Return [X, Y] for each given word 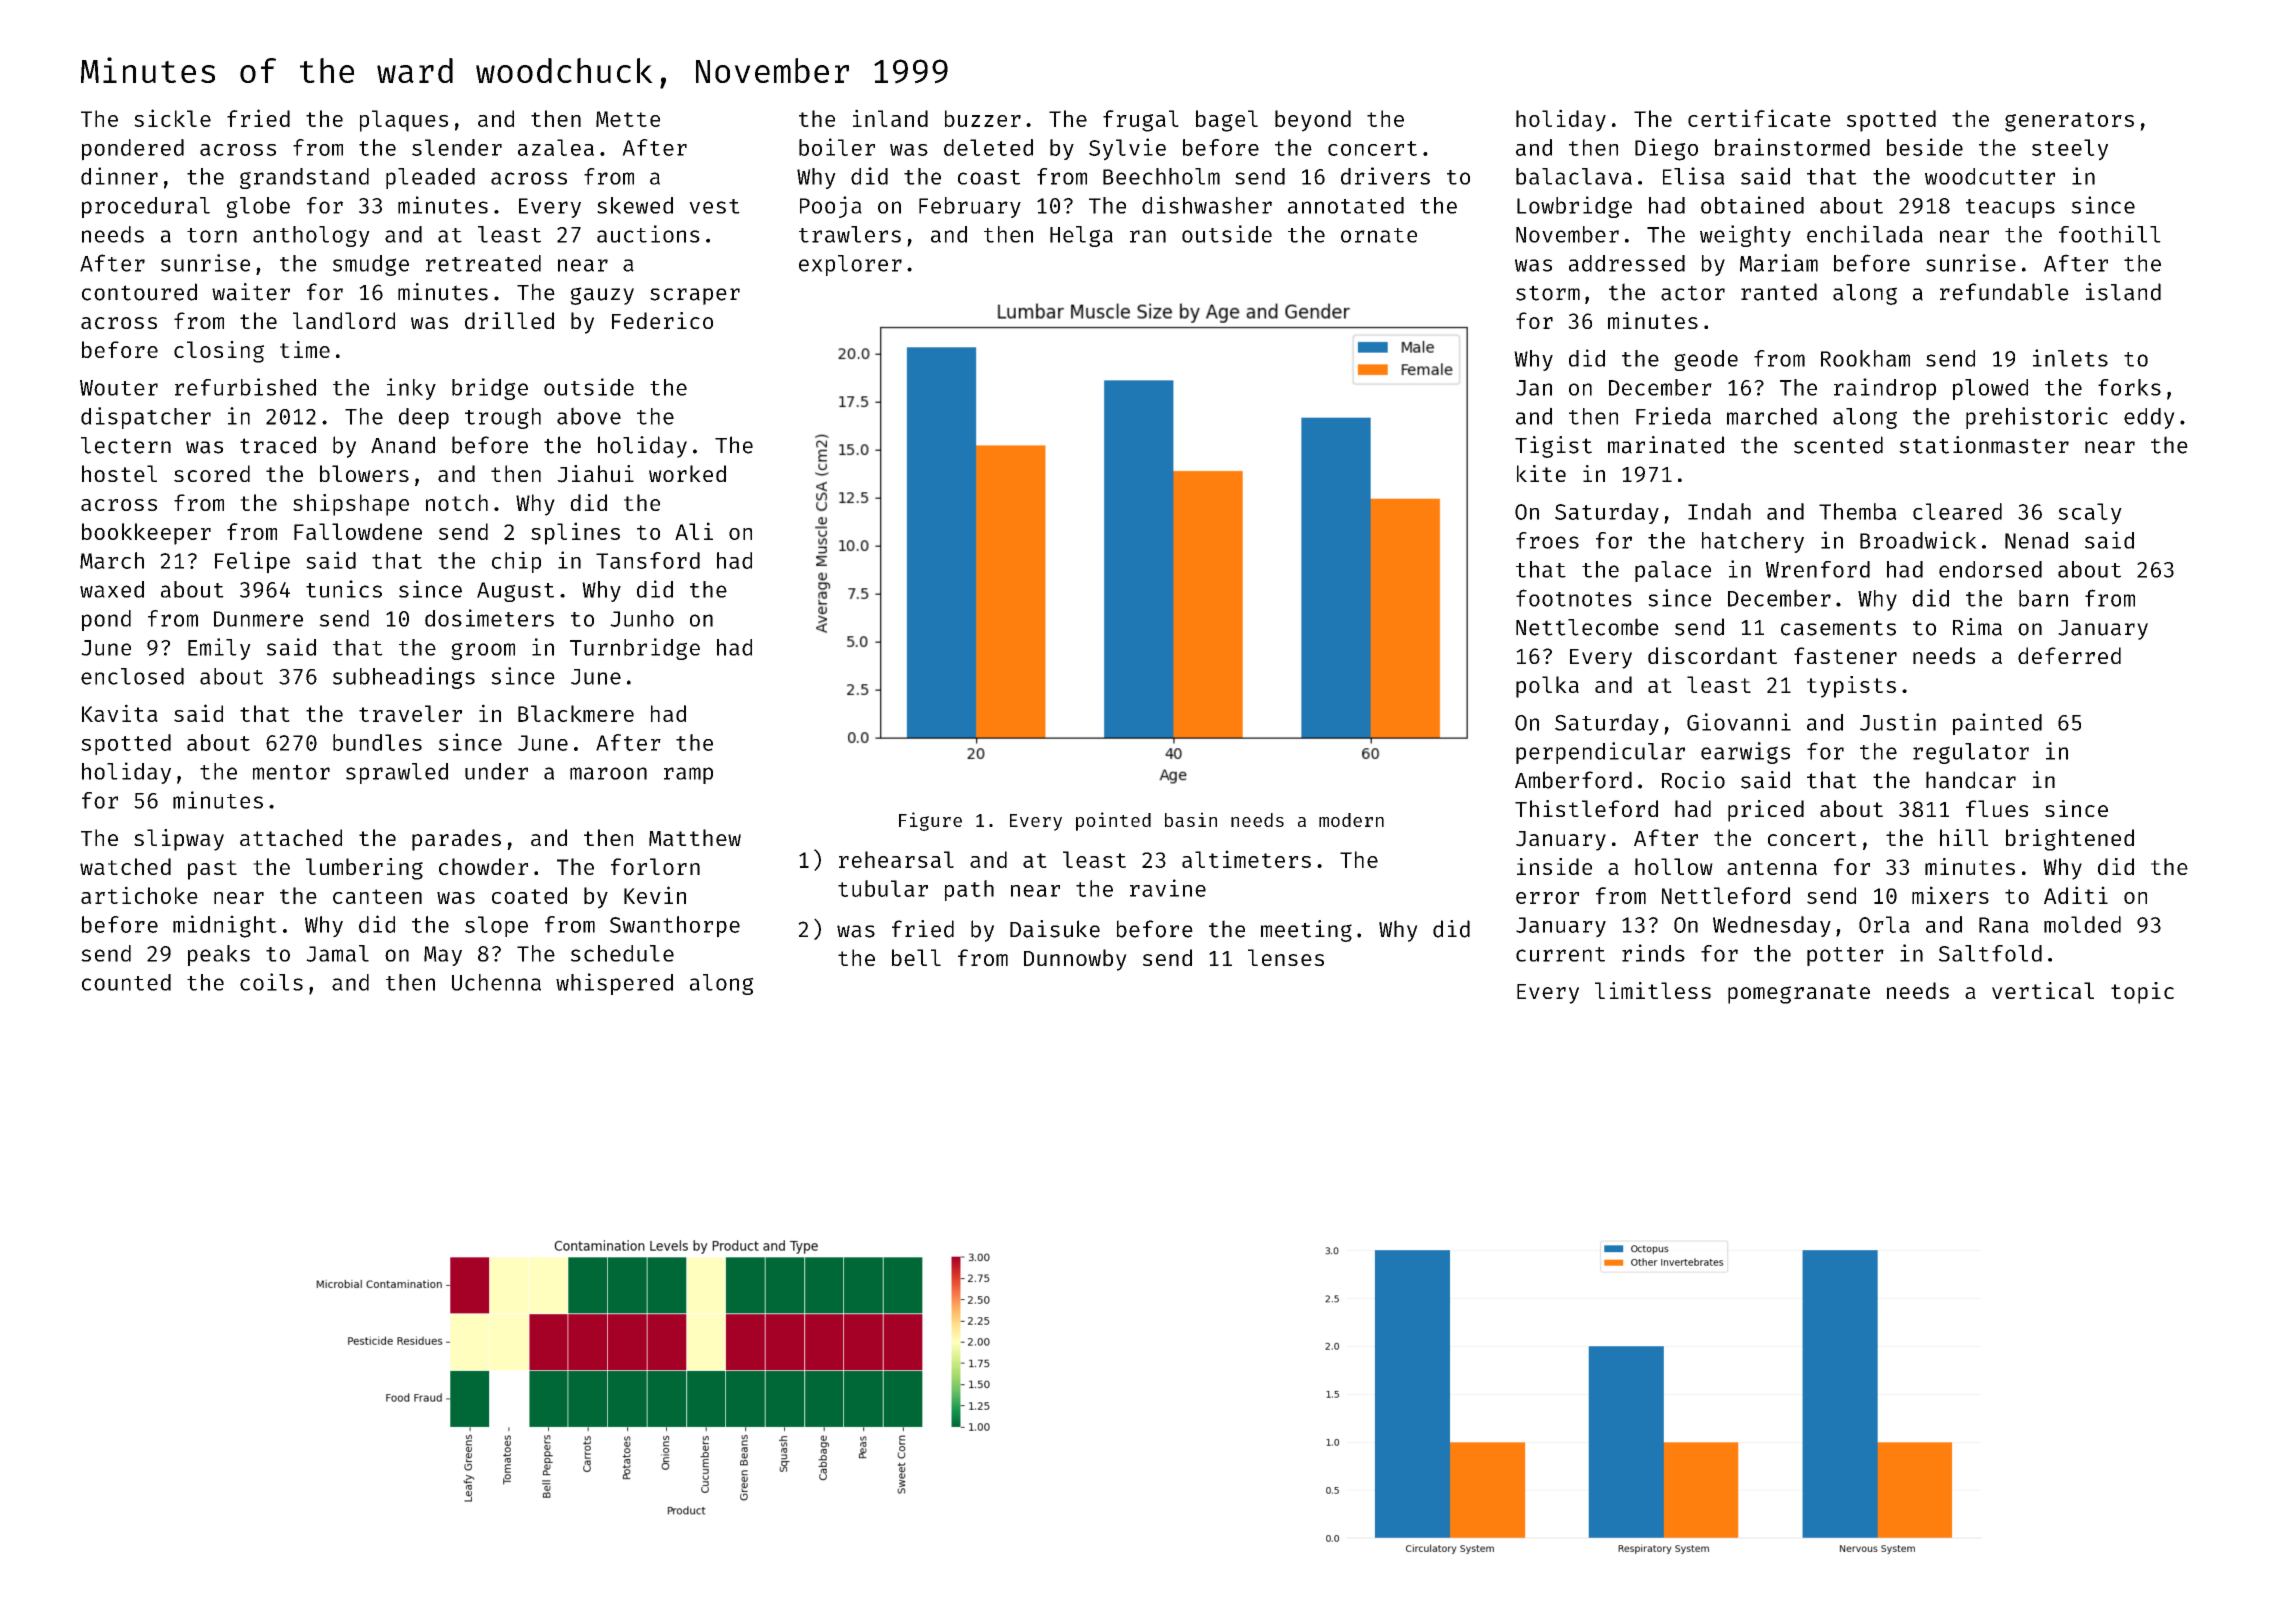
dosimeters [489, 618]
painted [1997, 724]
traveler [410, 713]
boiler [837, 147]
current [1560, 954]
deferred [2069, 655]
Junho [642, 618]
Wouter [119, 388]
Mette [628, 119]
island [2123, 292]
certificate [1759, 118]
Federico [662, 320]
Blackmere [576, 713]
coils [271, 982]
